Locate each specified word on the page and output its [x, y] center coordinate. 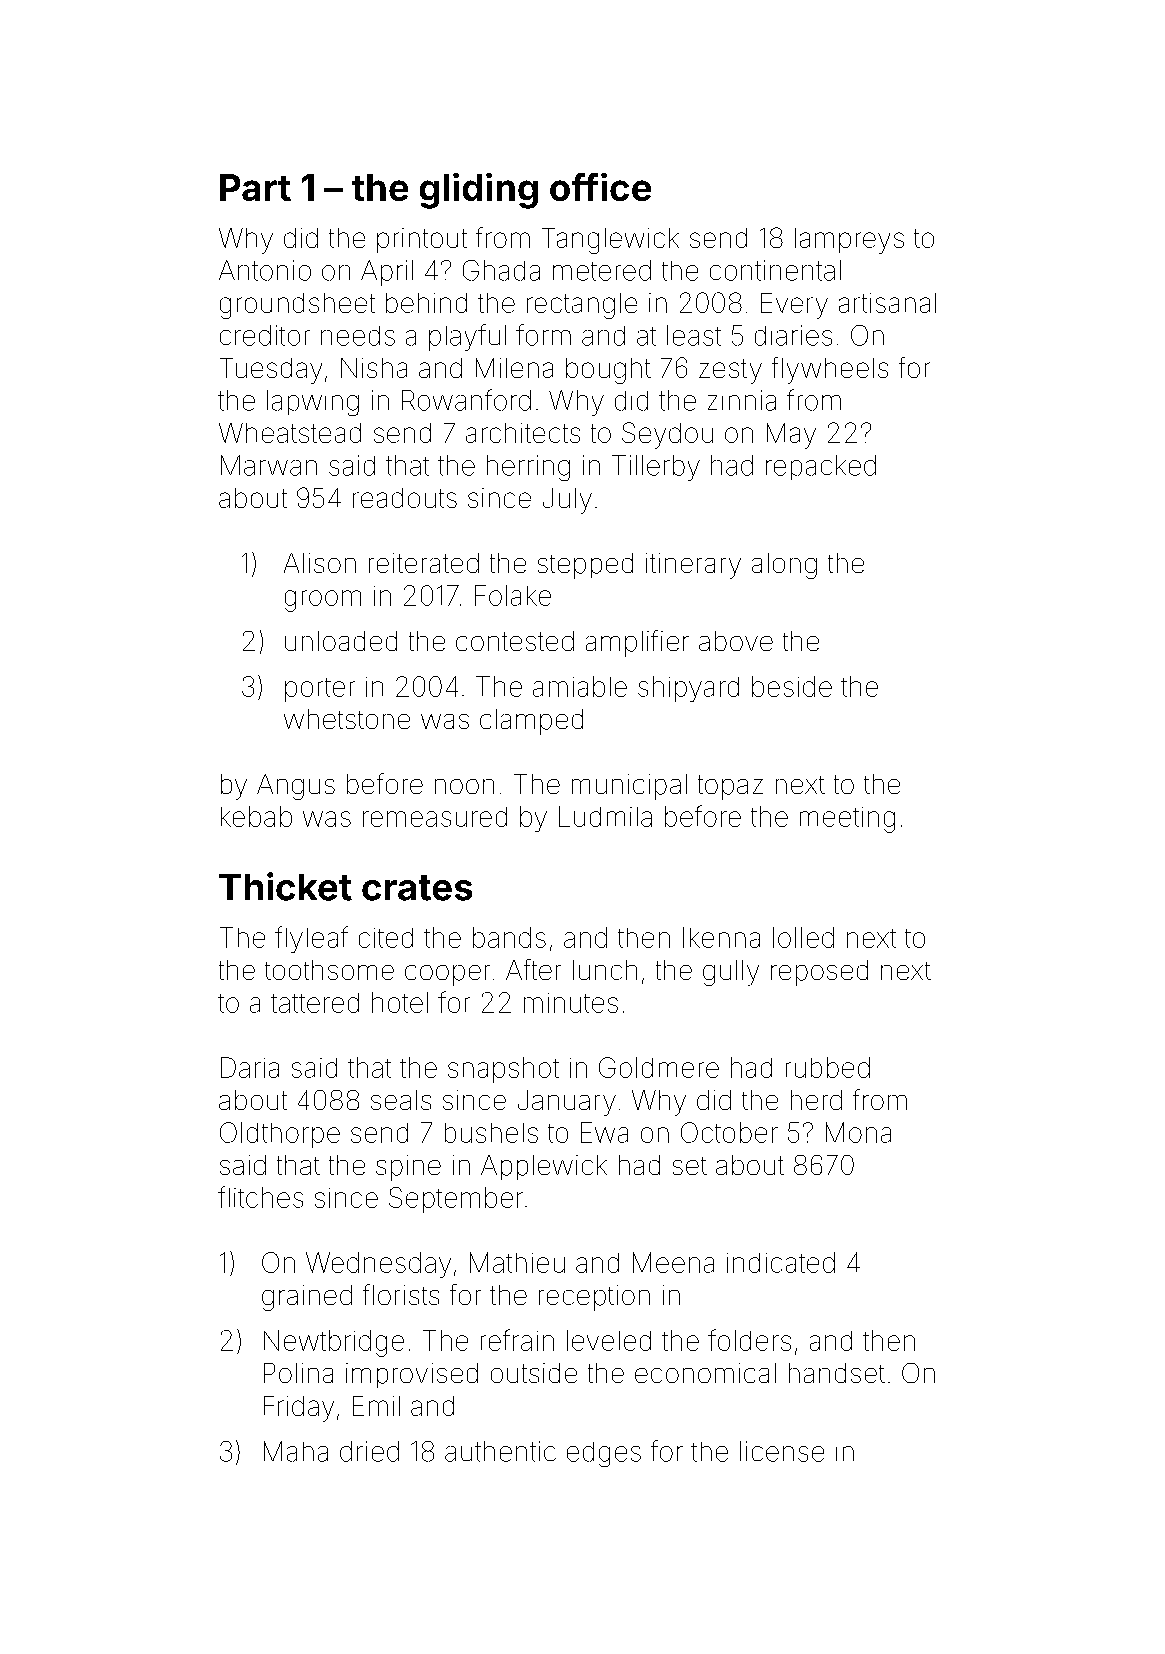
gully [731, 973]
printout [422, 240]
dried [369, 1451]
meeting [847, 820]
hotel [400, 1002]
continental [775, 270]
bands [509, 937]
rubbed [828, 1067]
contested [515, 641]
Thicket [285, 886]
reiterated [424, 563]
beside [792, 686]
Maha [296, 1451]
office [600, 187]
